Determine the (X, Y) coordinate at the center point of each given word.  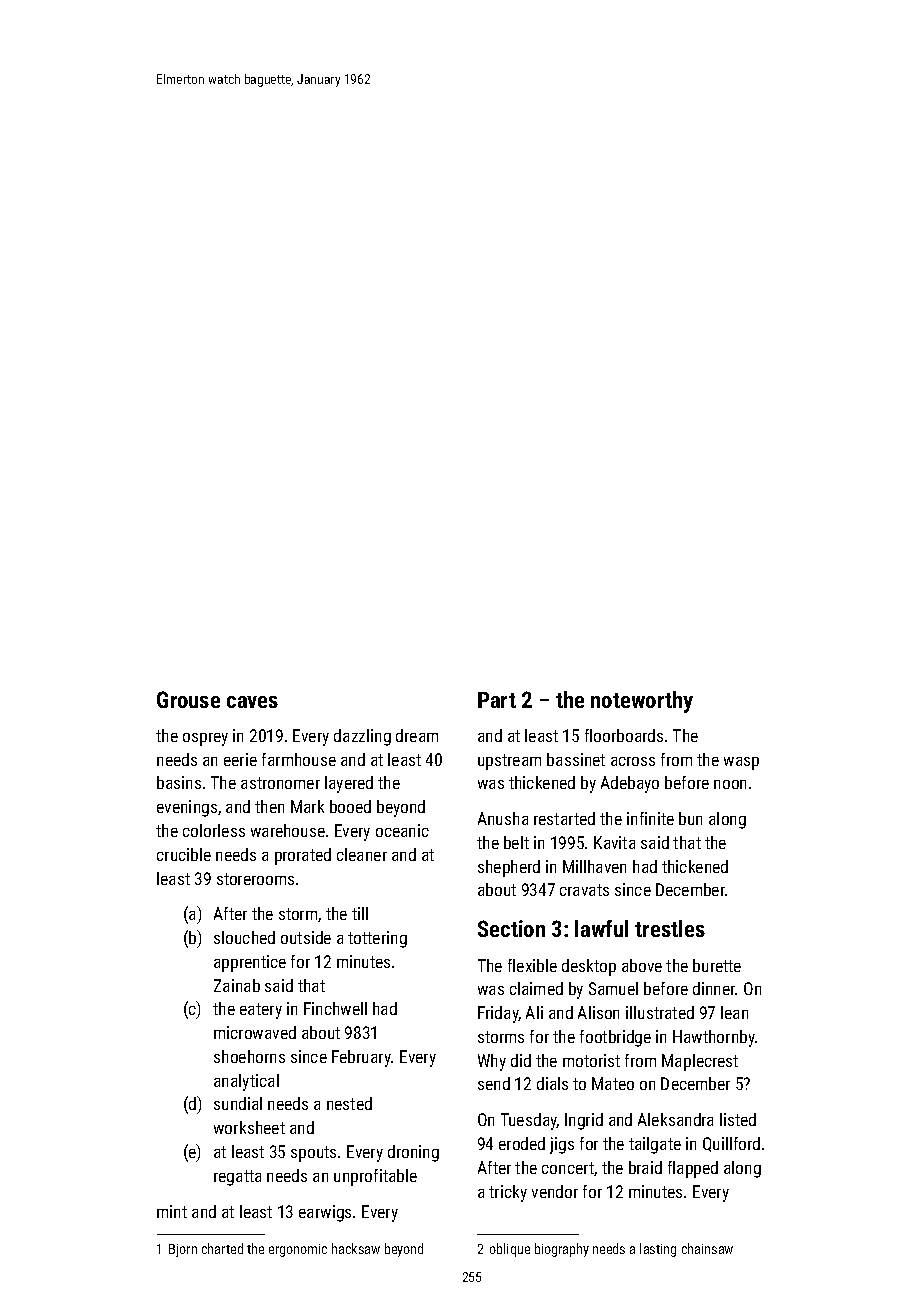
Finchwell (335, 1008)
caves (252, 702)
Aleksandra (675, 1119)
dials (552, 1083)
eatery (261, 1011)
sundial (238, 1103)
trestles (670, 928)
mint (172, 1211)
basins (179, 782)
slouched (244, 937)
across (633, 761)
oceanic (402, 830)
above (642, 965)
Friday (498, 1014)
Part (497, 700)
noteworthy (642, 702)
